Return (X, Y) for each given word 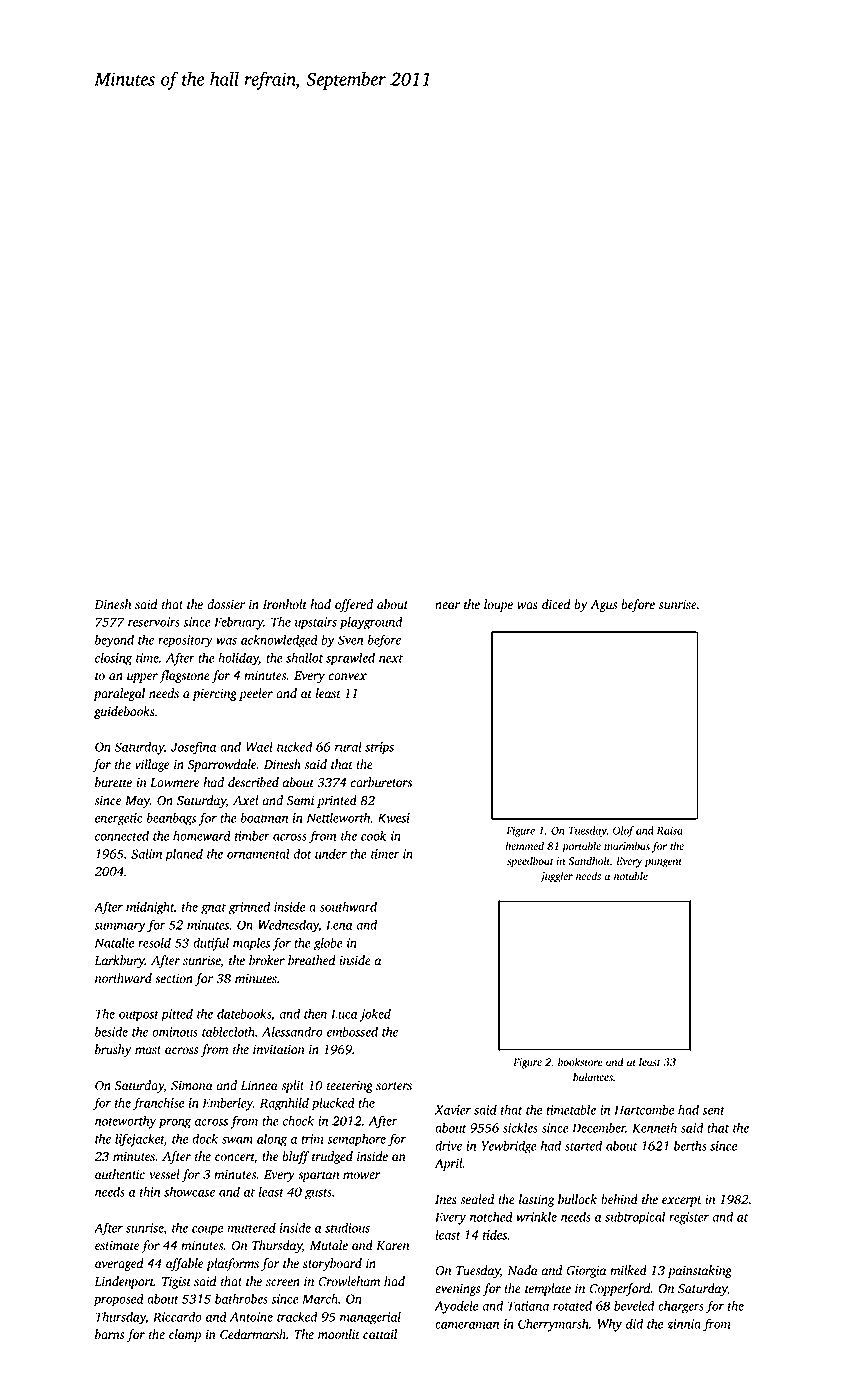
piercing (214, 695)
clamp (185, 1335)
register (689, 1218)
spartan (318, 1176)
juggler (556, 877)
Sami (300, 800)
